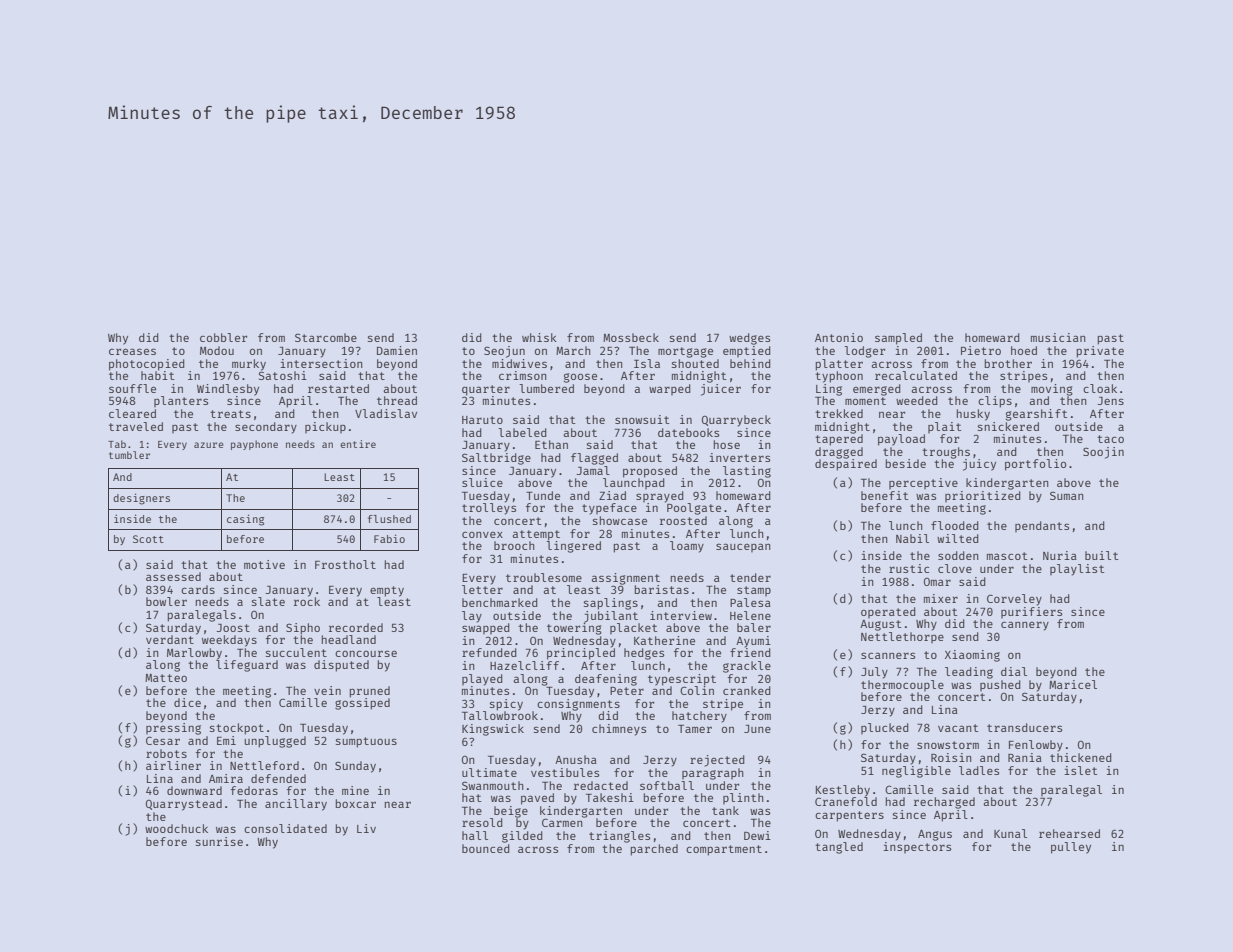  I want to click on played, so click(482, 680).
